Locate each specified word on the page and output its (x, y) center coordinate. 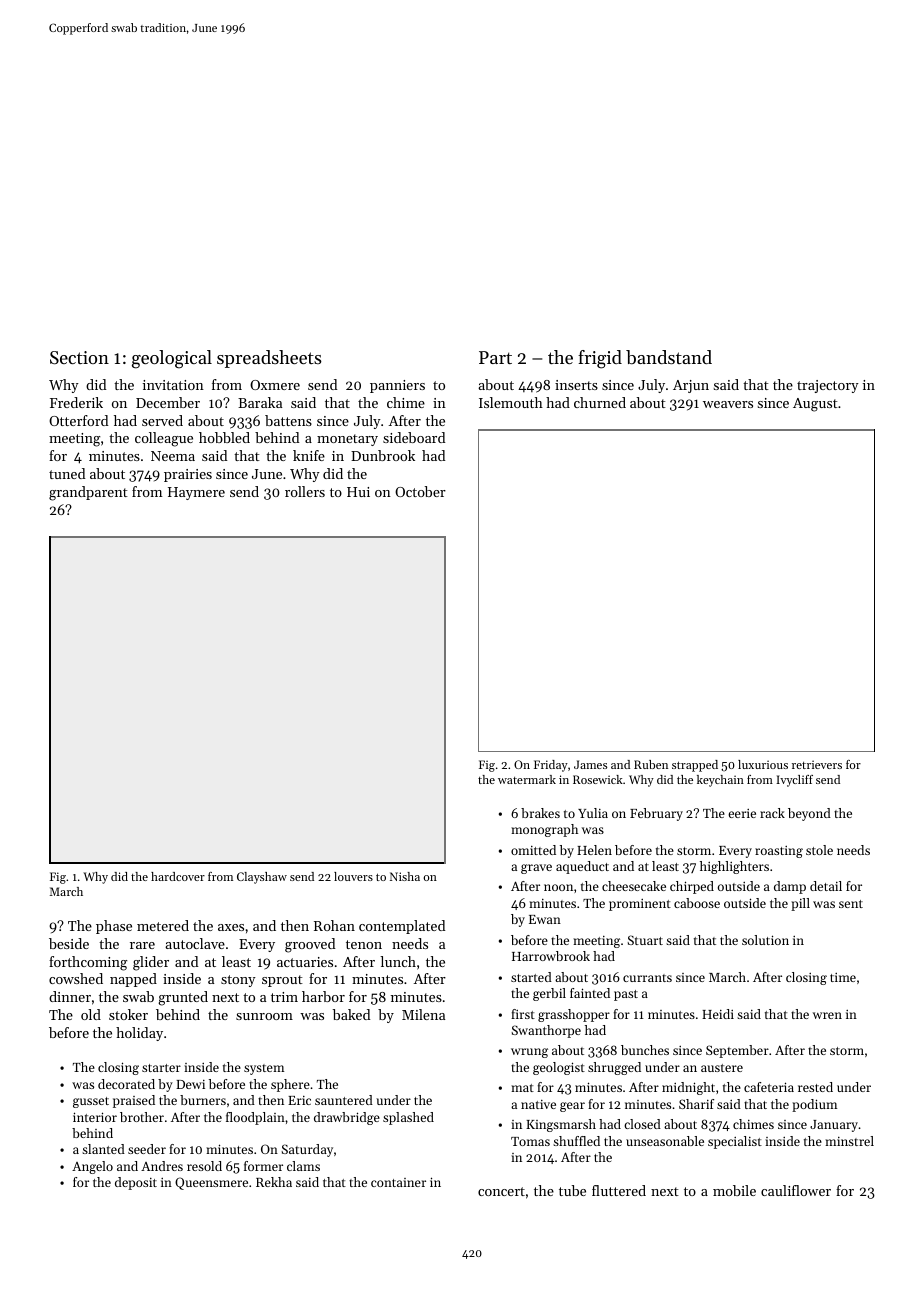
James (590, 764)
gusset (91, 1102)
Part (495, 357)
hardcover (178, 876)
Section (79, 357)
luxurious (763, 764)
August (815, 405)
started (531, 977)
